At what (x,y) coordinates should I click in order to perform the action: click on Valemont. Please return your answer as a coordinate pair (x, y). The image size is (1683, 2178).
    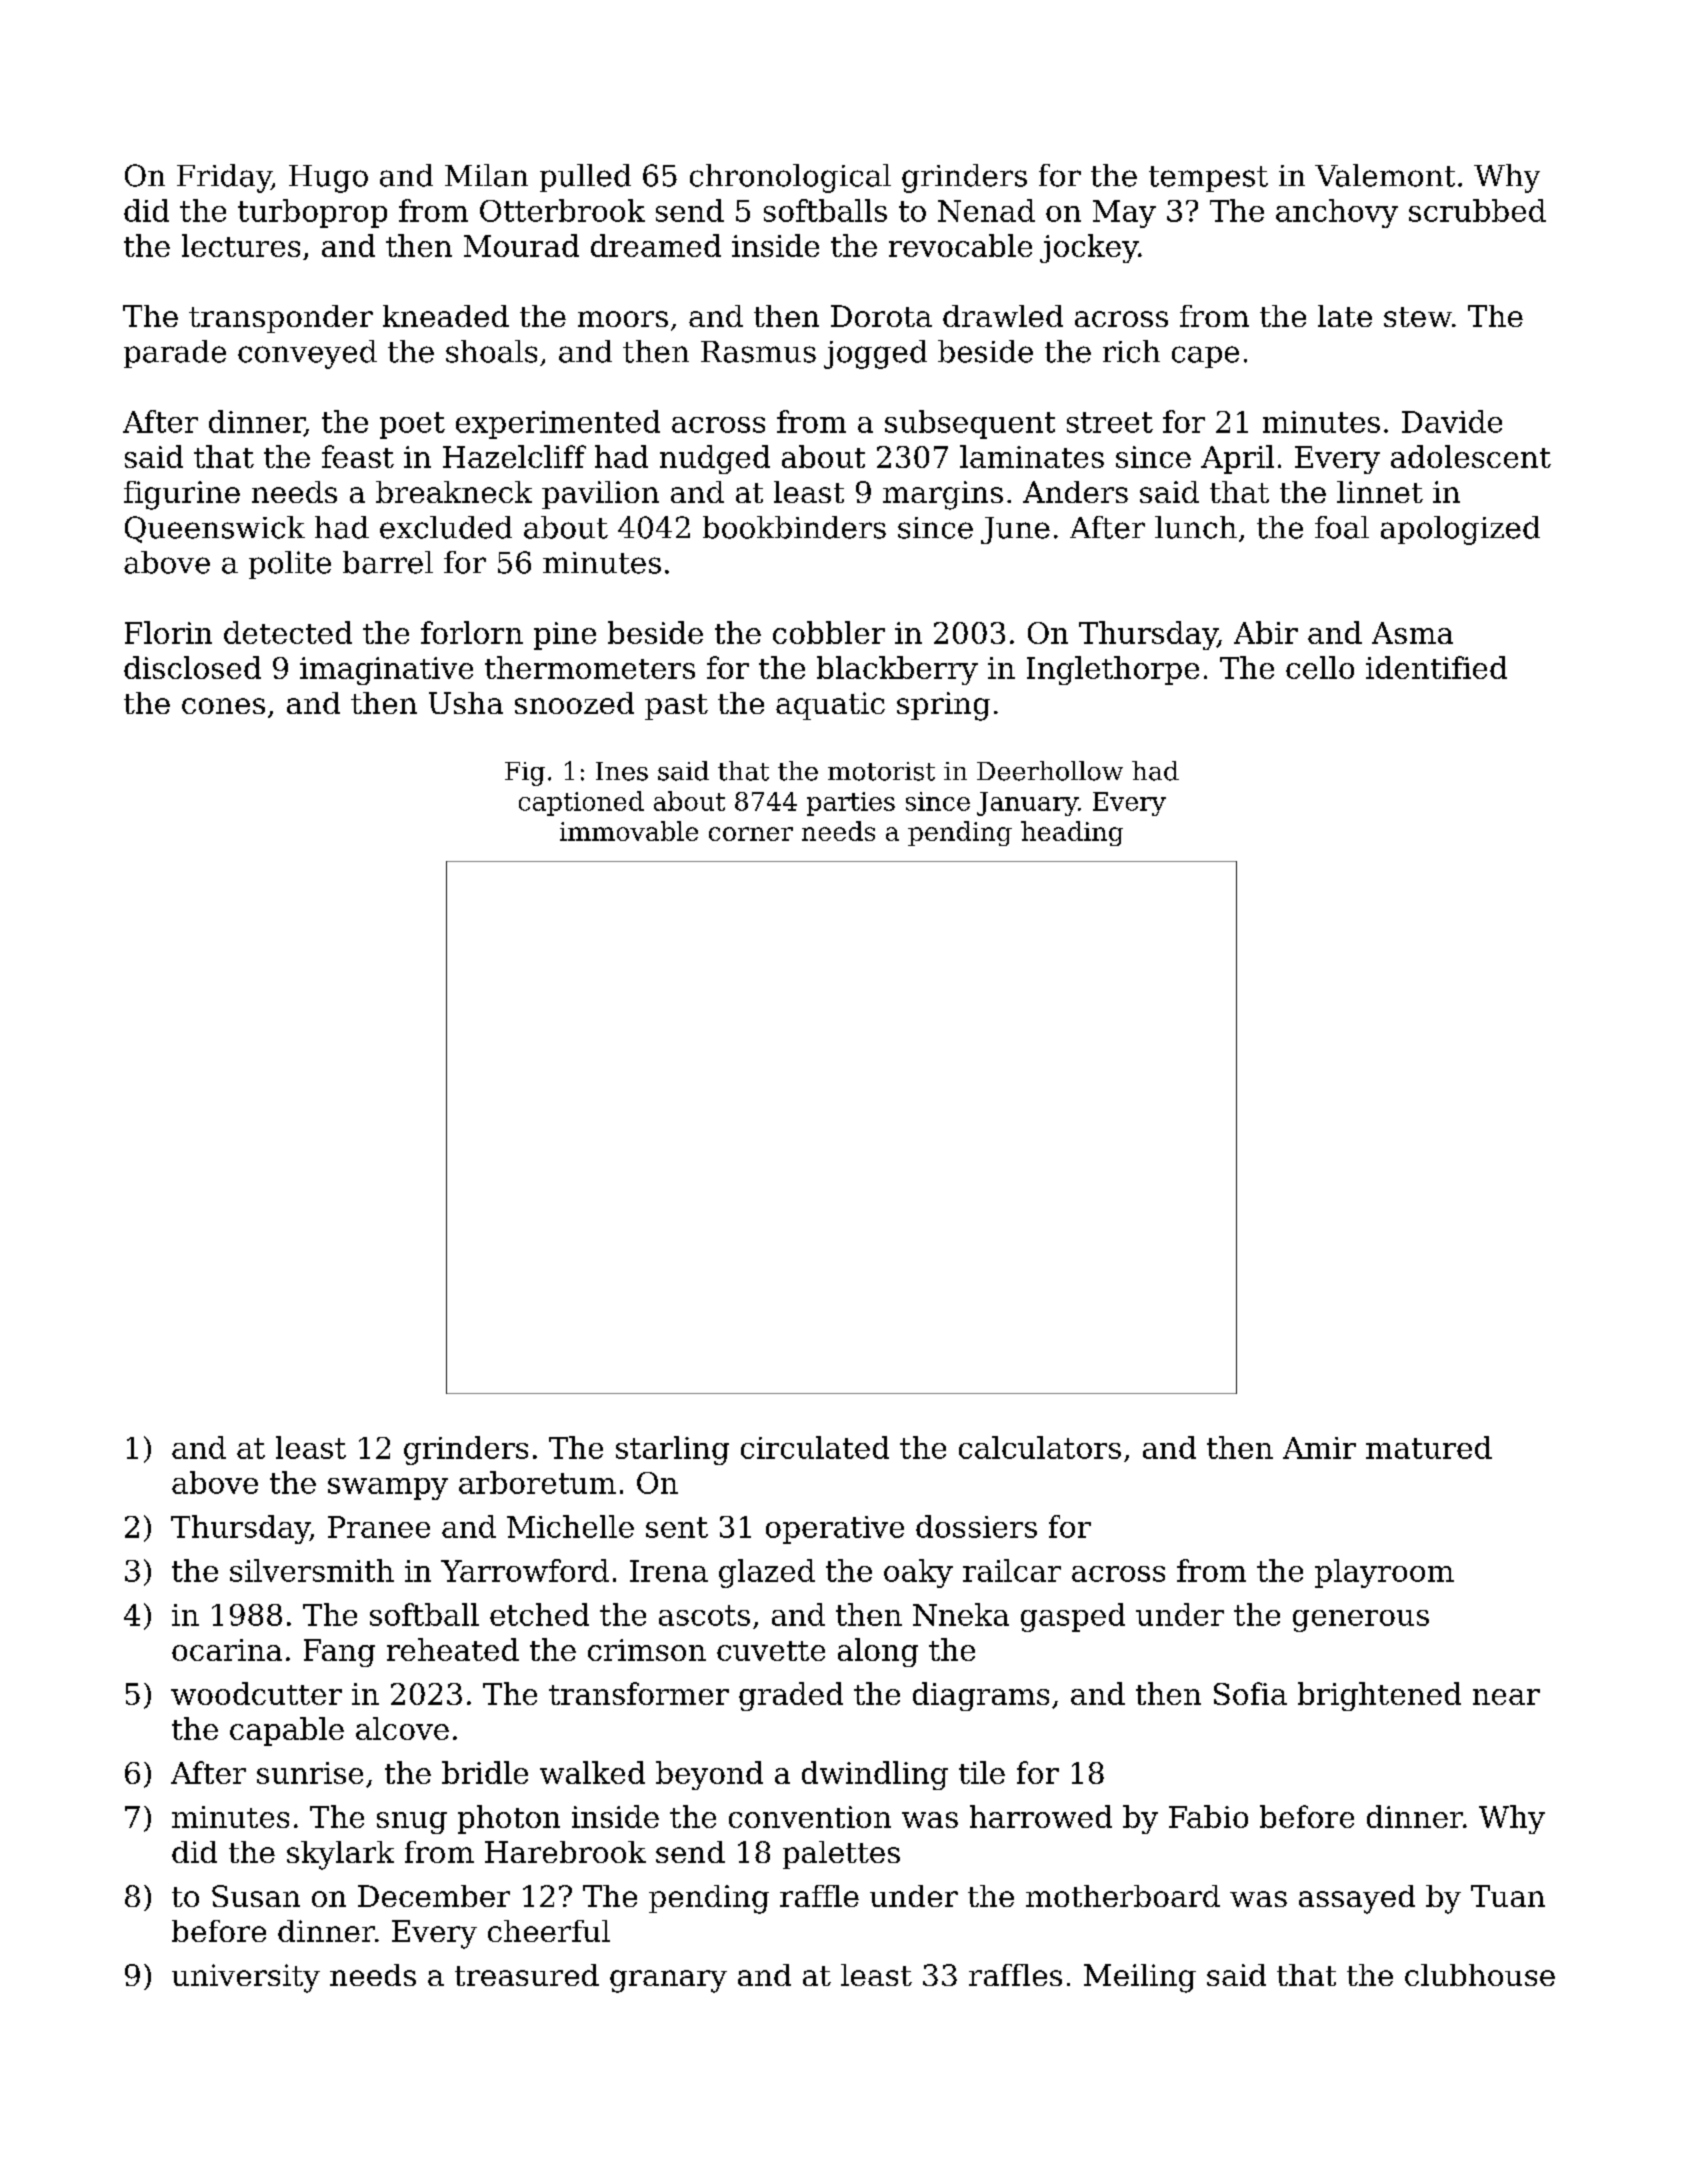
    Looking at the image, I should click on (1385, 175).
